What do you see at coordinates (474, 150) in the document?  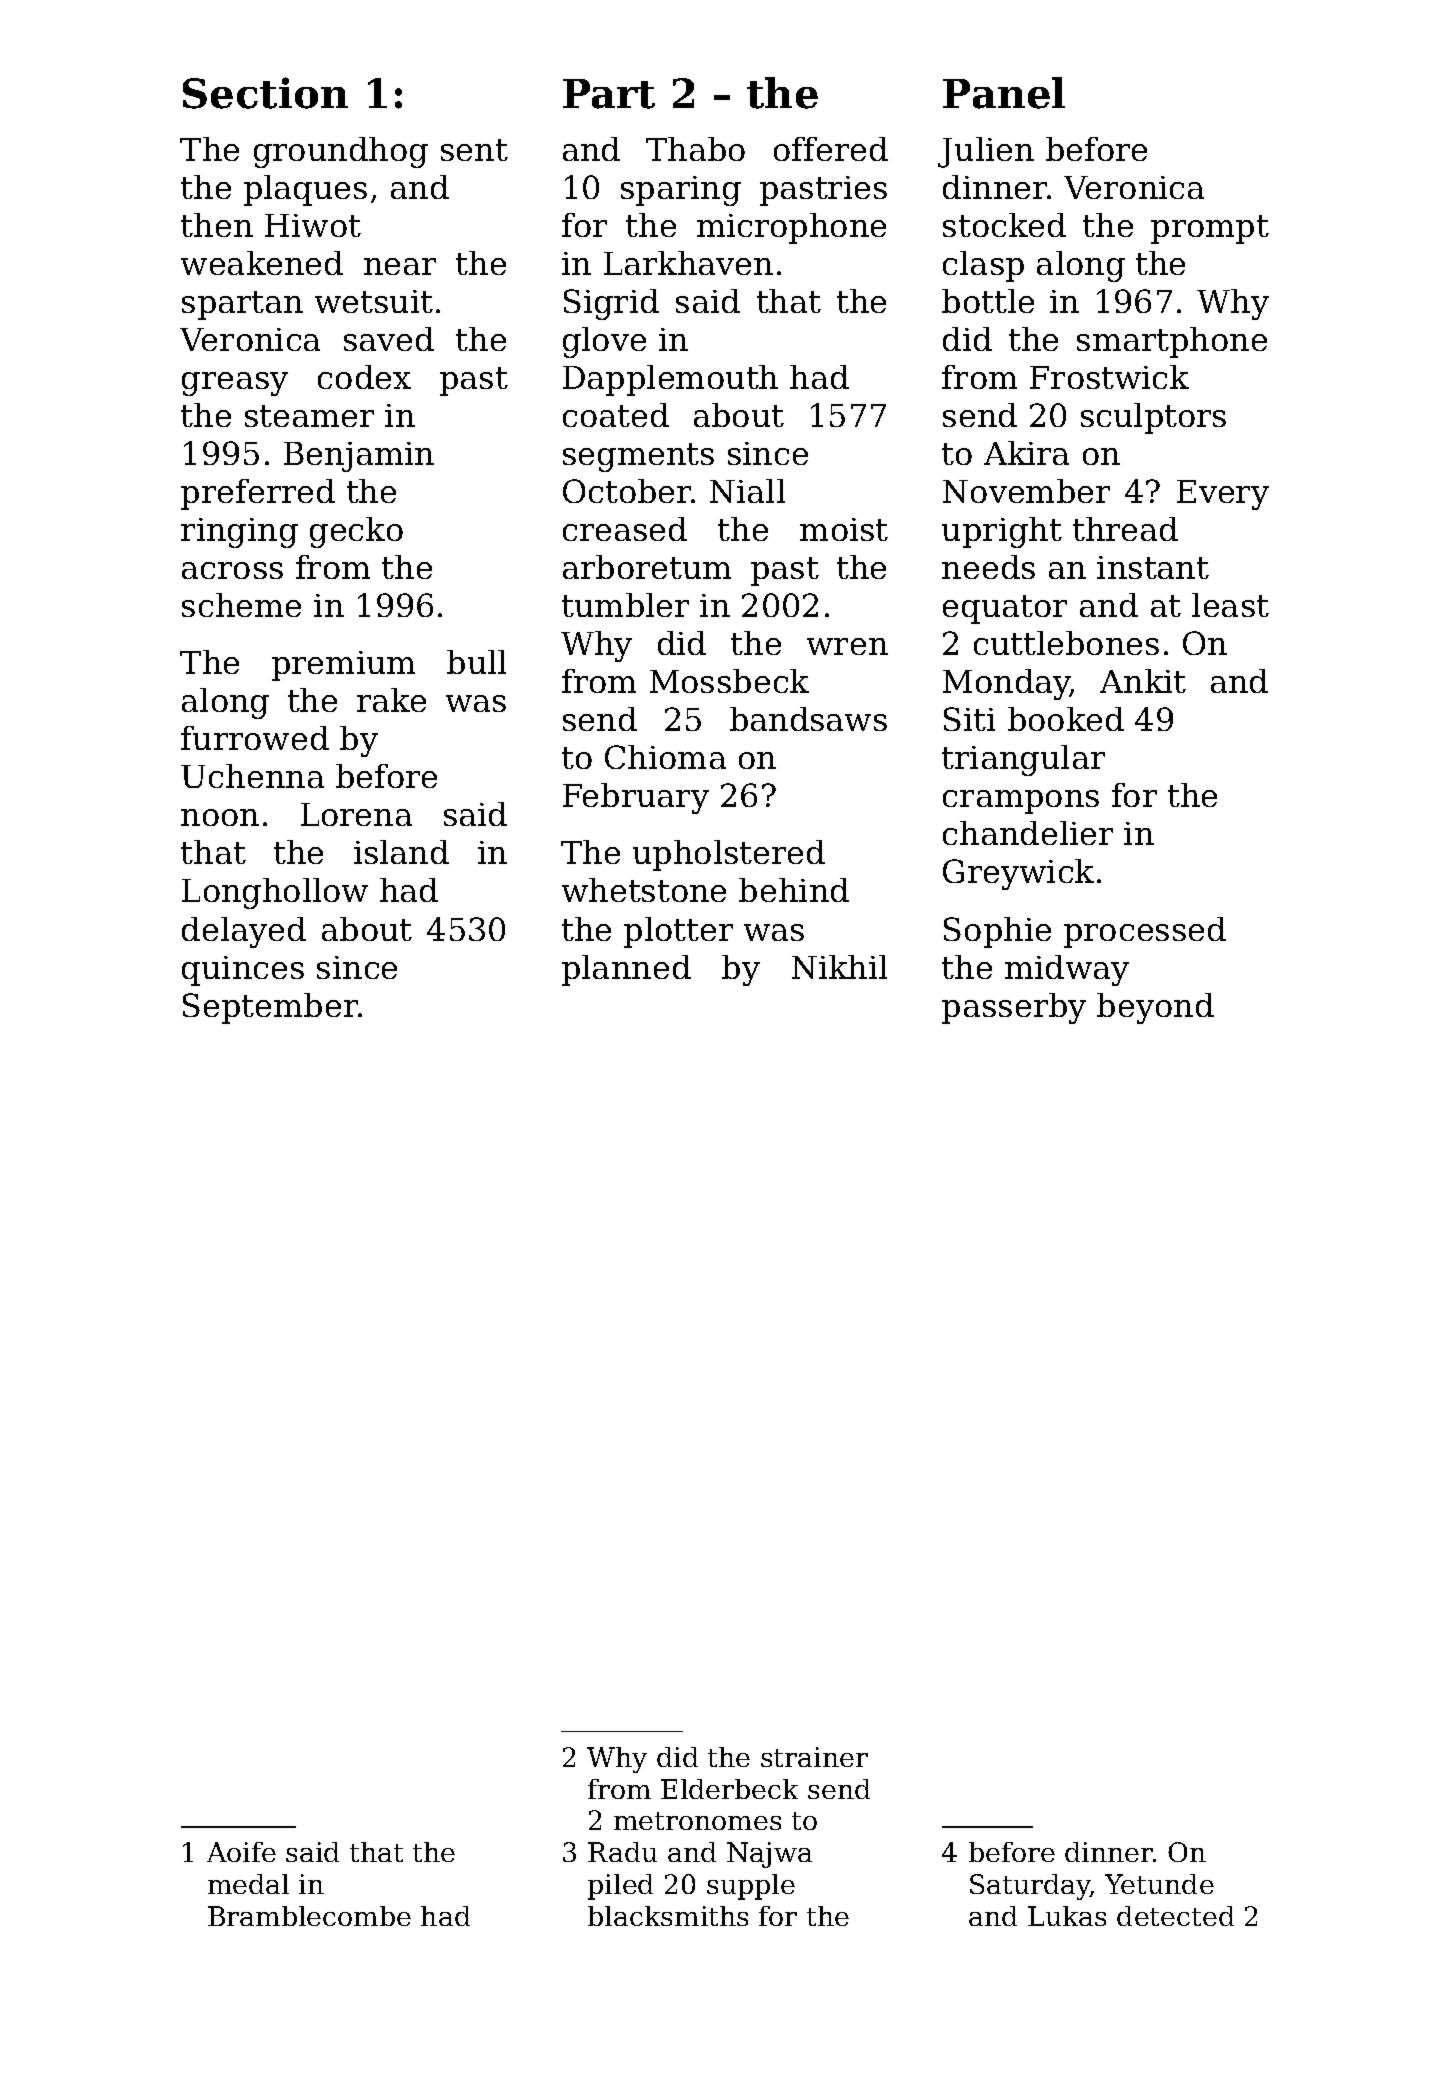 I see `sent` at bounding box center [474, 150].
